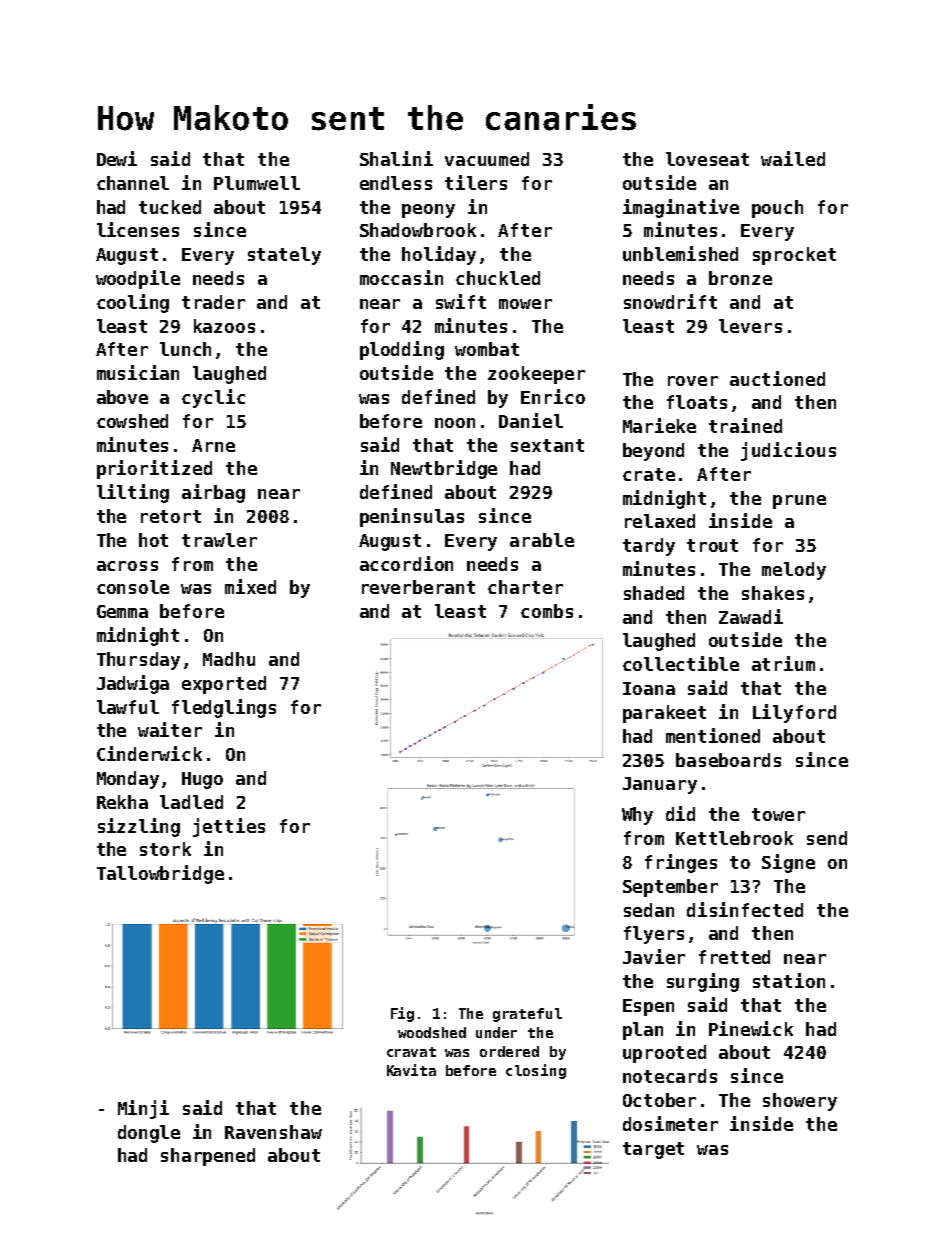  What do you see at coordinates (127, 566) in the page?
I see `across` at bounding box center [127, 566].
